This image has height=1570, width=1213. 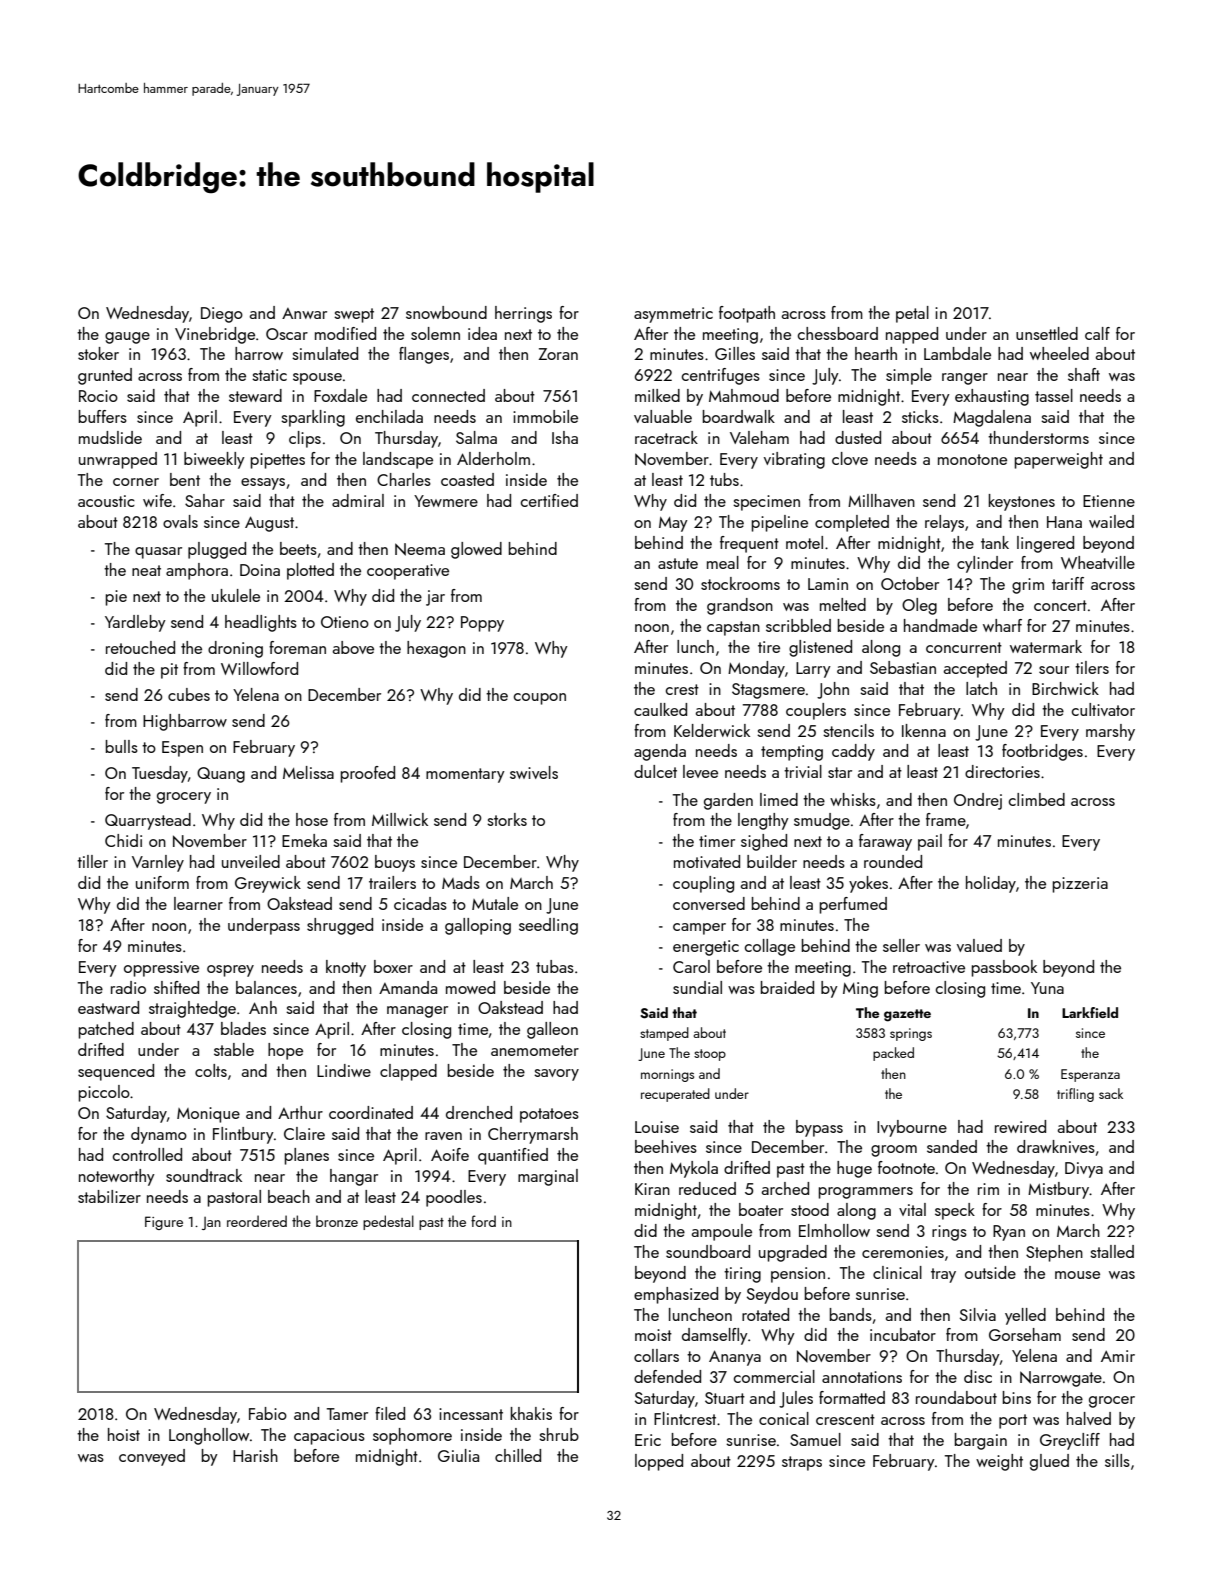 I want to click on khakis, so click(x=531, y=1413).
